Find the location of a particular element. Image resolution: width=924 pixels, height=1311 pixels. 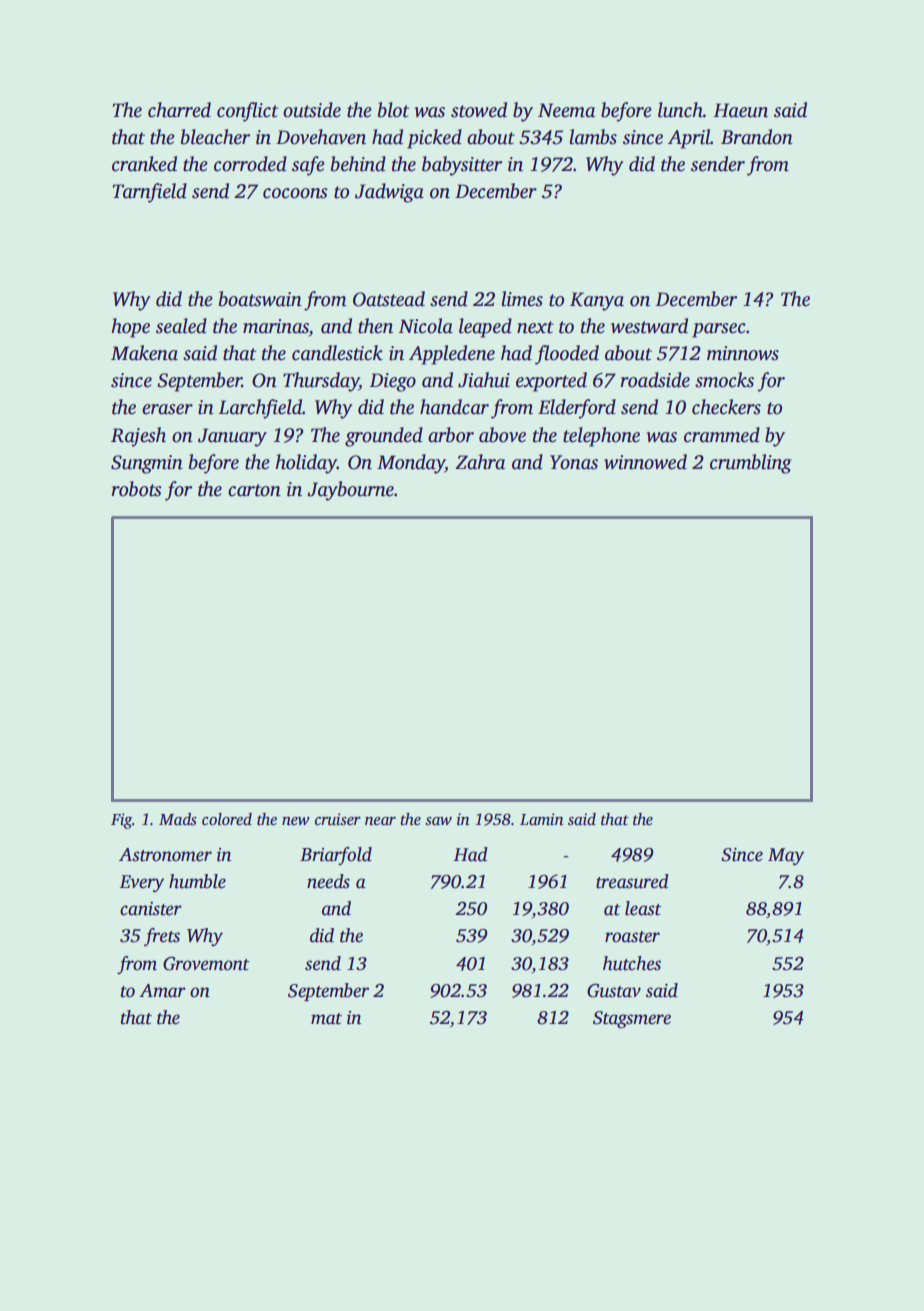

Grovemont is located at coordinates (206, 964).
